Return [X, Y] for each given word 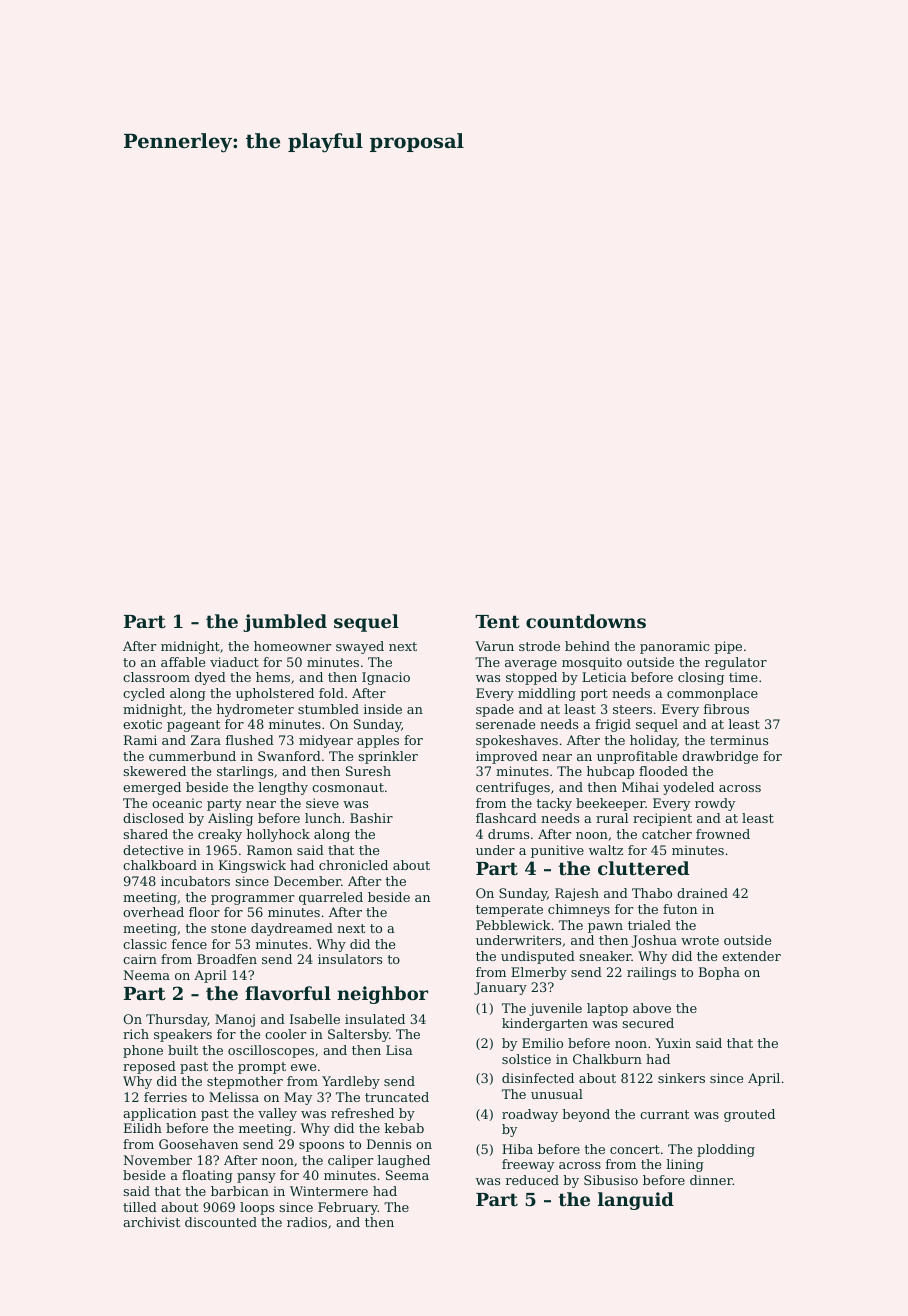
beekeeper [610, 804]
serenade [505, 724]
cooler [285, 1034]
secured [648, 1023]
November [158, 1160]
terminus [739, 740]
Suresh [368, 771]
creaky [220, 835]
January [500, 988]
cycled [144, 694]
